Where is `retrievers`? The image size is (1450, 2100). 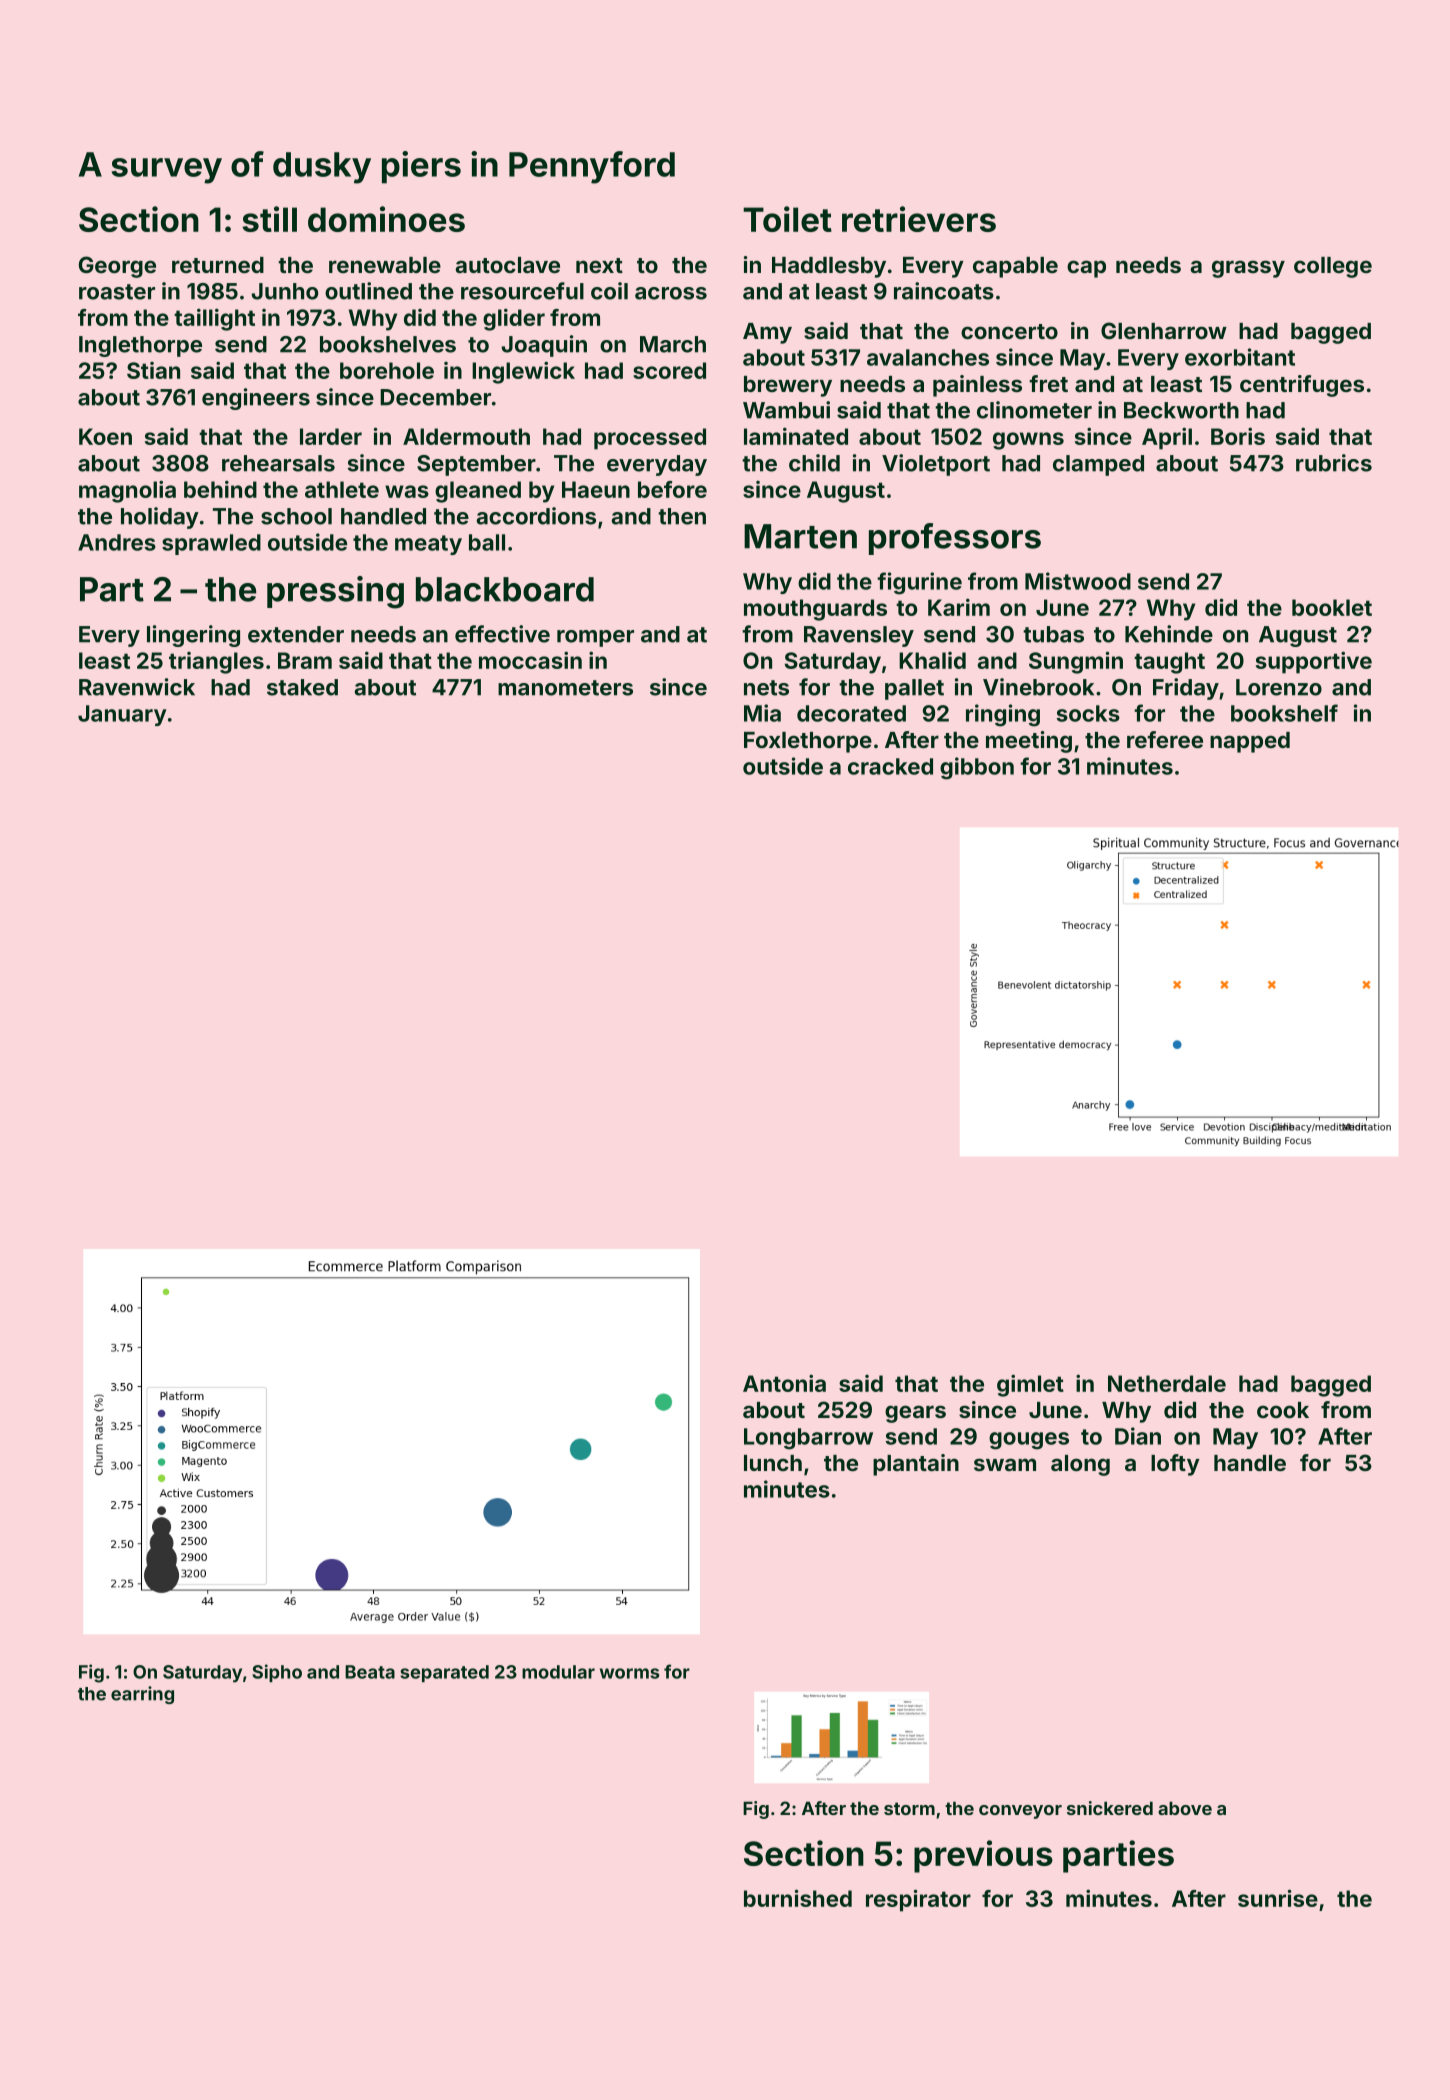
retrievers is located at coordinates (919, 219).
